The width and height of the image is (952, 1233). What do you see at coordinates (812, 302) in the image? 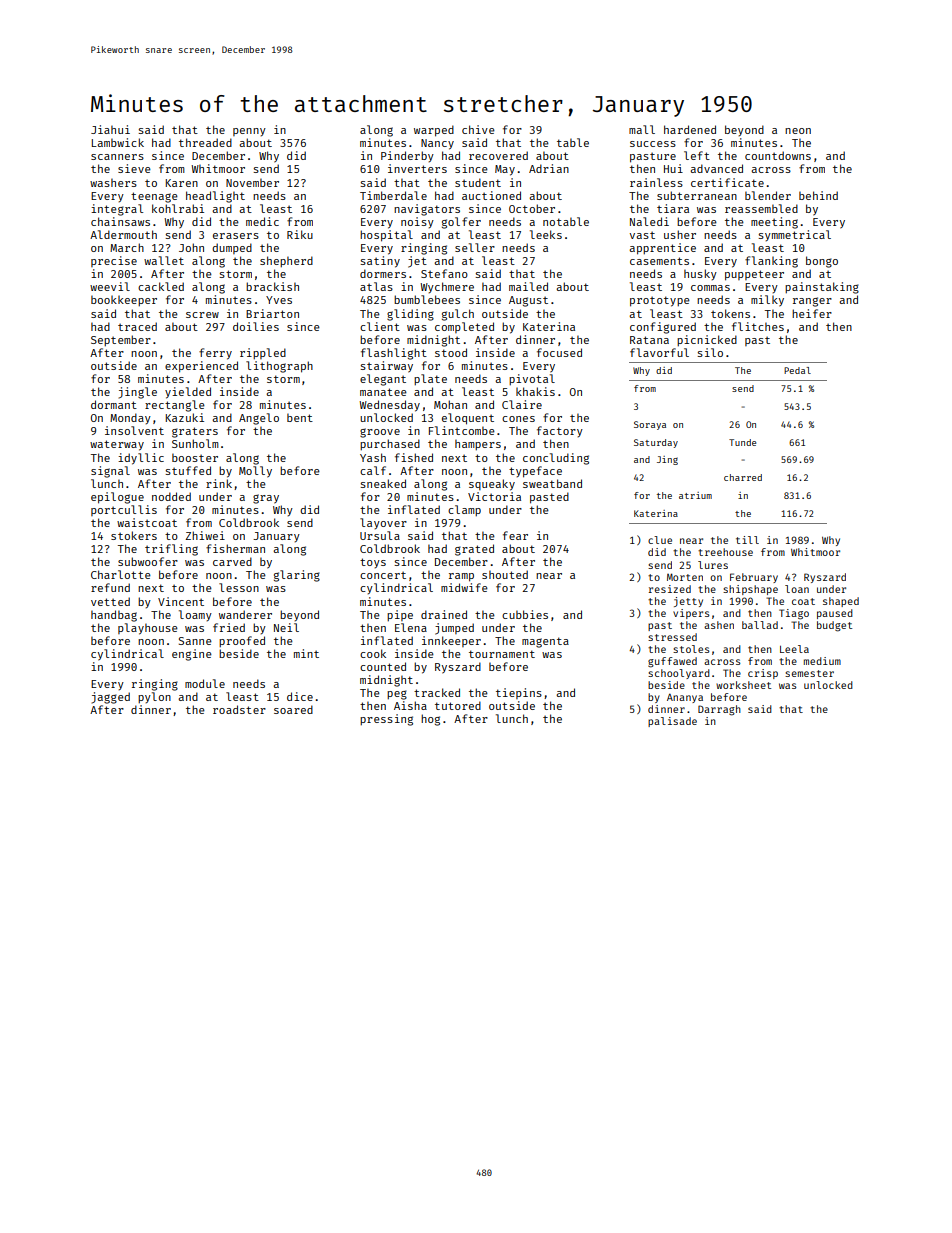
I see `ranger` at bounding box center [812, 302].
